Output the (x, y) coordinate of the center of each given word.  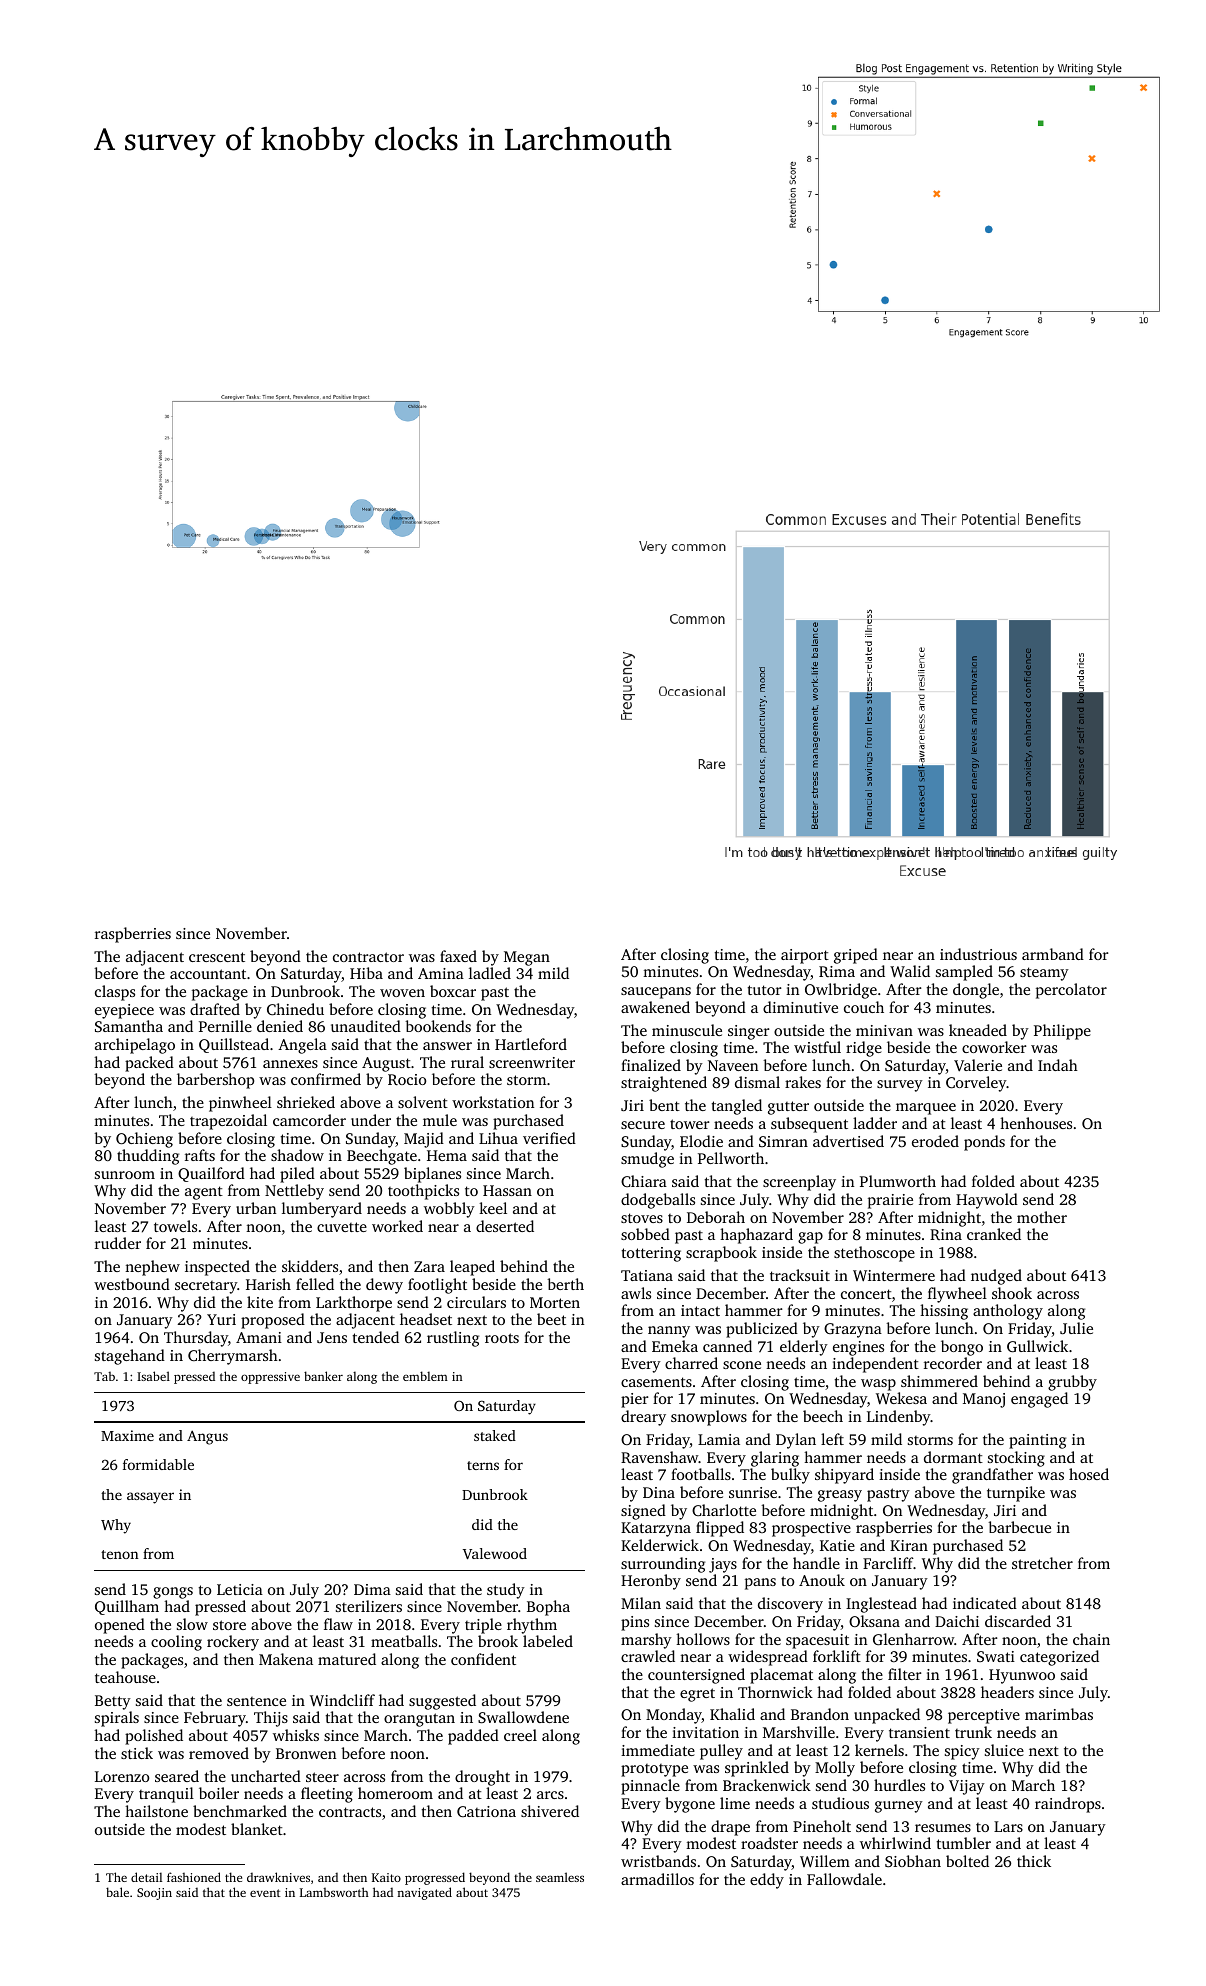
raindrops (1068, 1805)
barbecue (1019, 1527)
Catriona (486, 1811)
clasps (115, 993)
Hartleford (531, 1044)
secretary (206, 1287)
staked (495, 1435)
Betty (113, 1702)
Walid (910, 971)
